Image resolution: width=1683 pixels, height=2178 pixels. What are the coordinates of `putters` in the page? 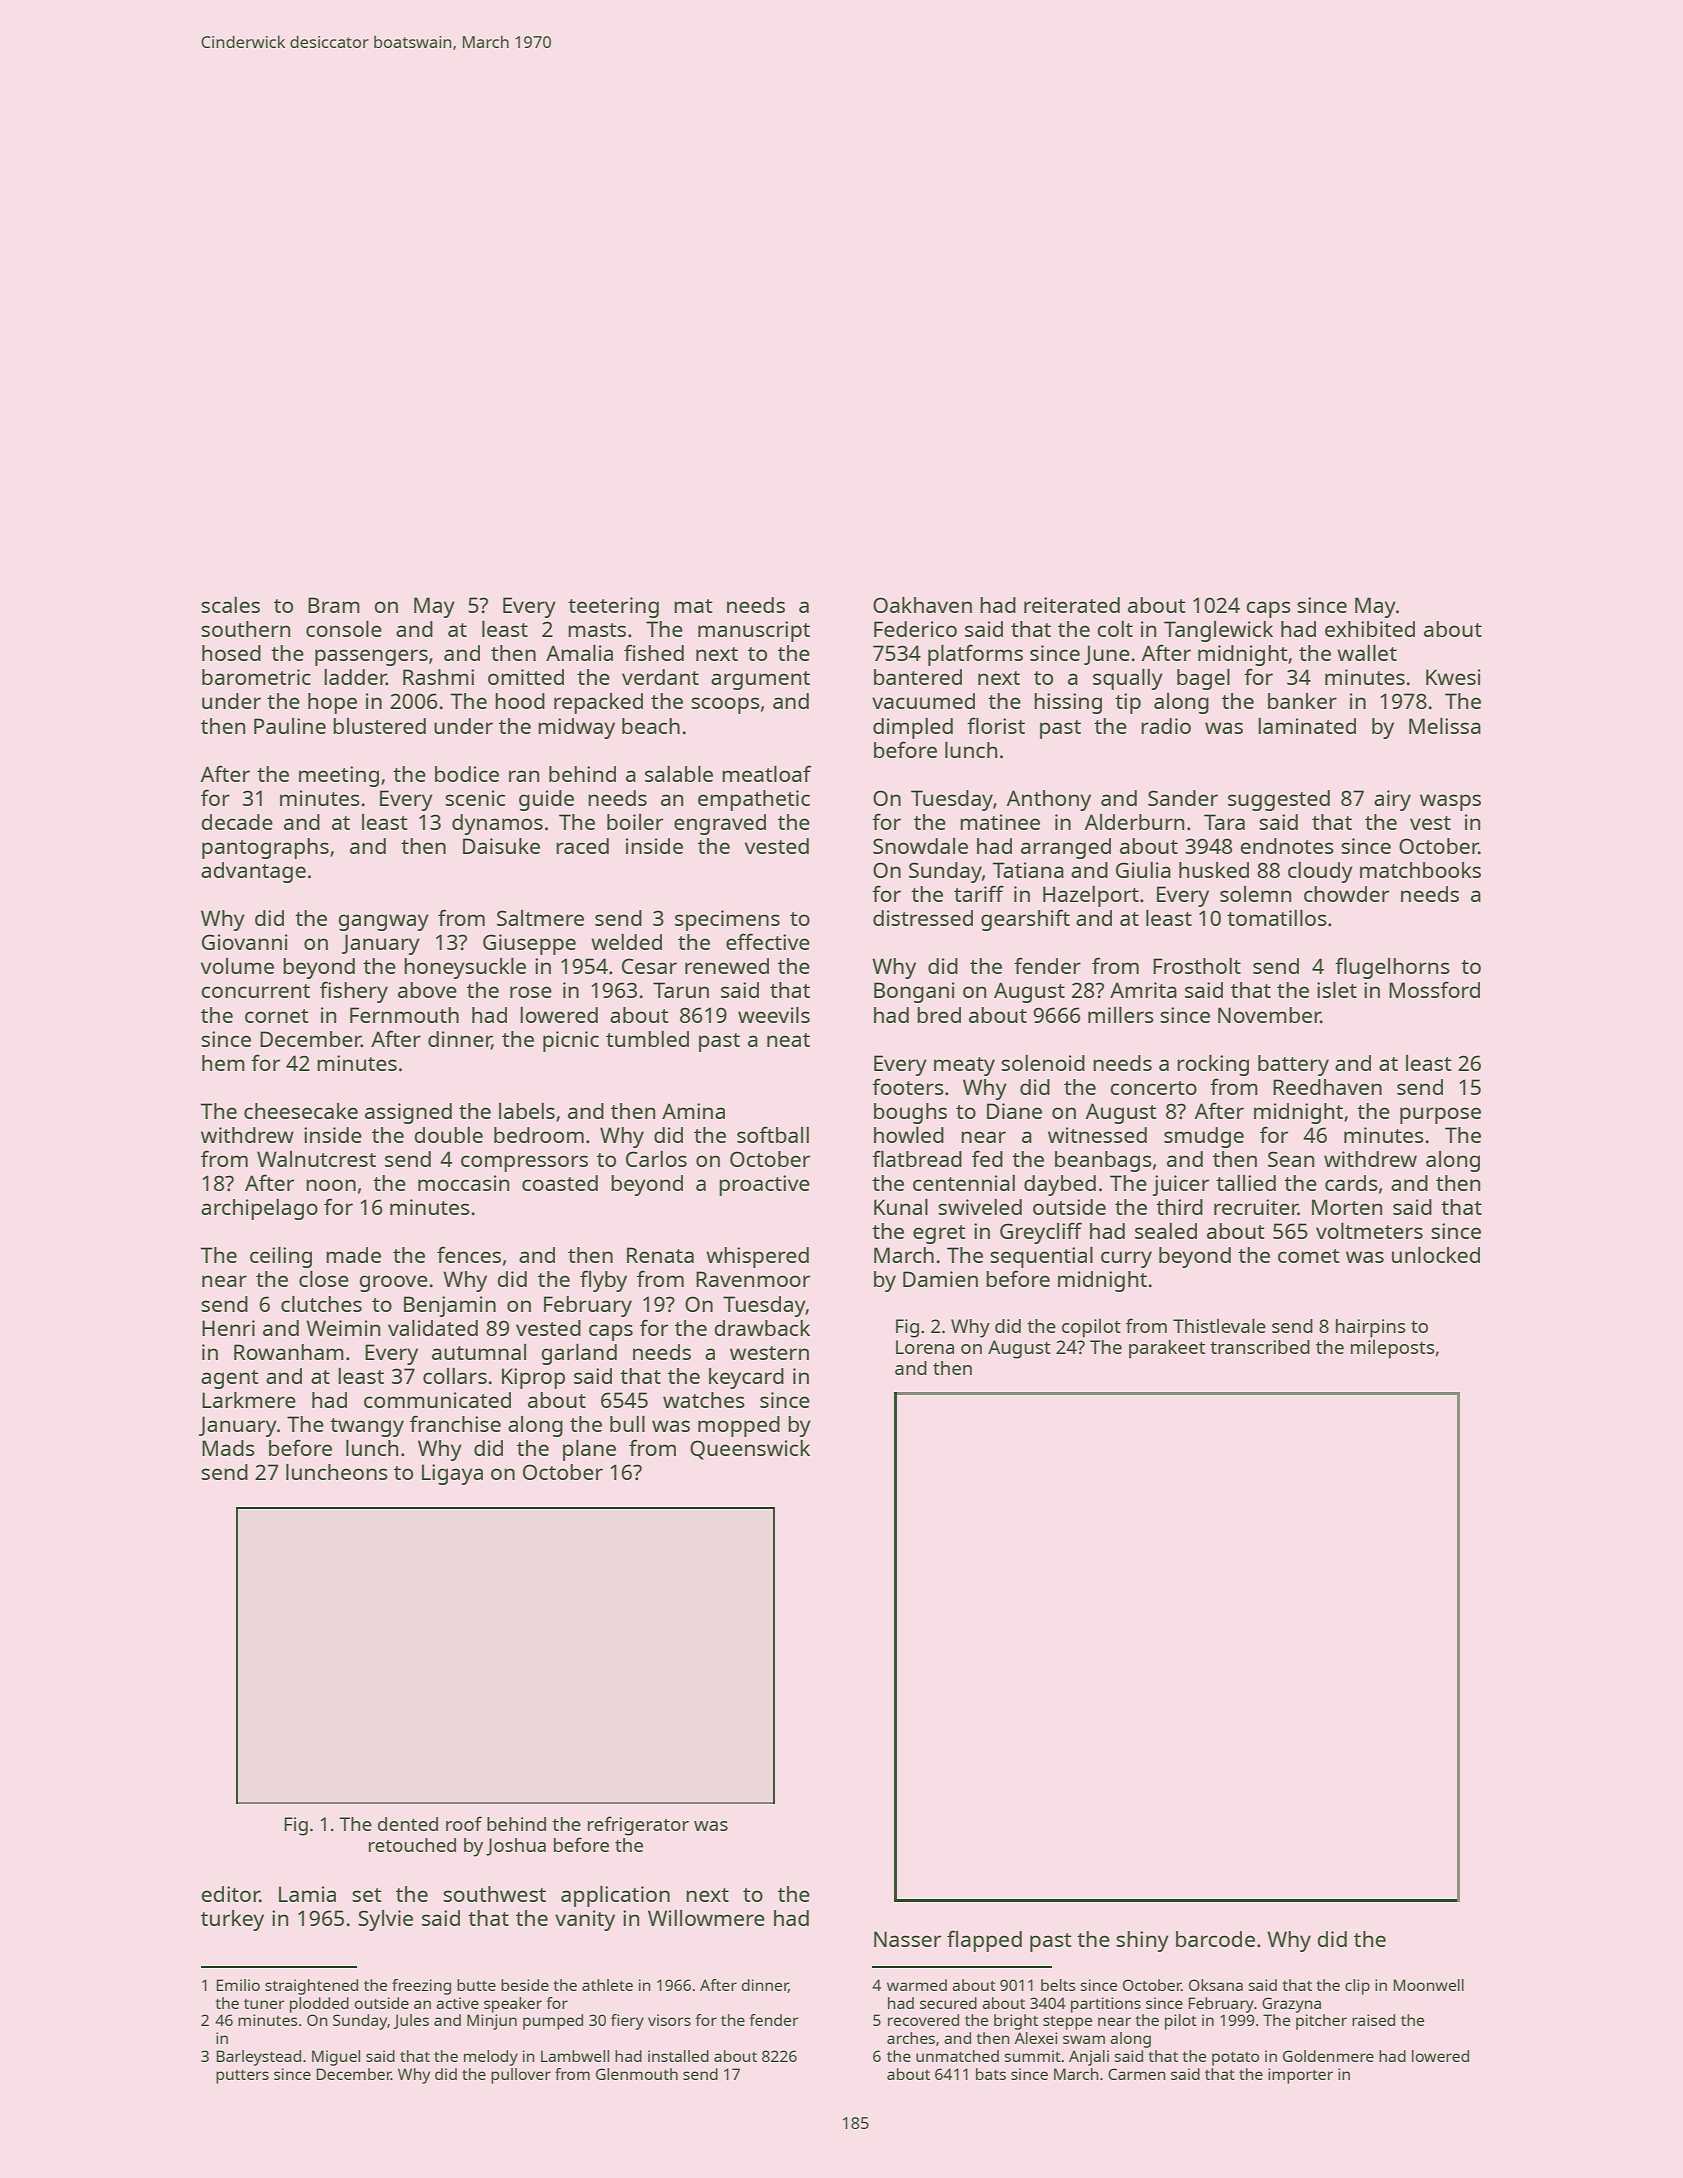 It's located at (242, 2077).
